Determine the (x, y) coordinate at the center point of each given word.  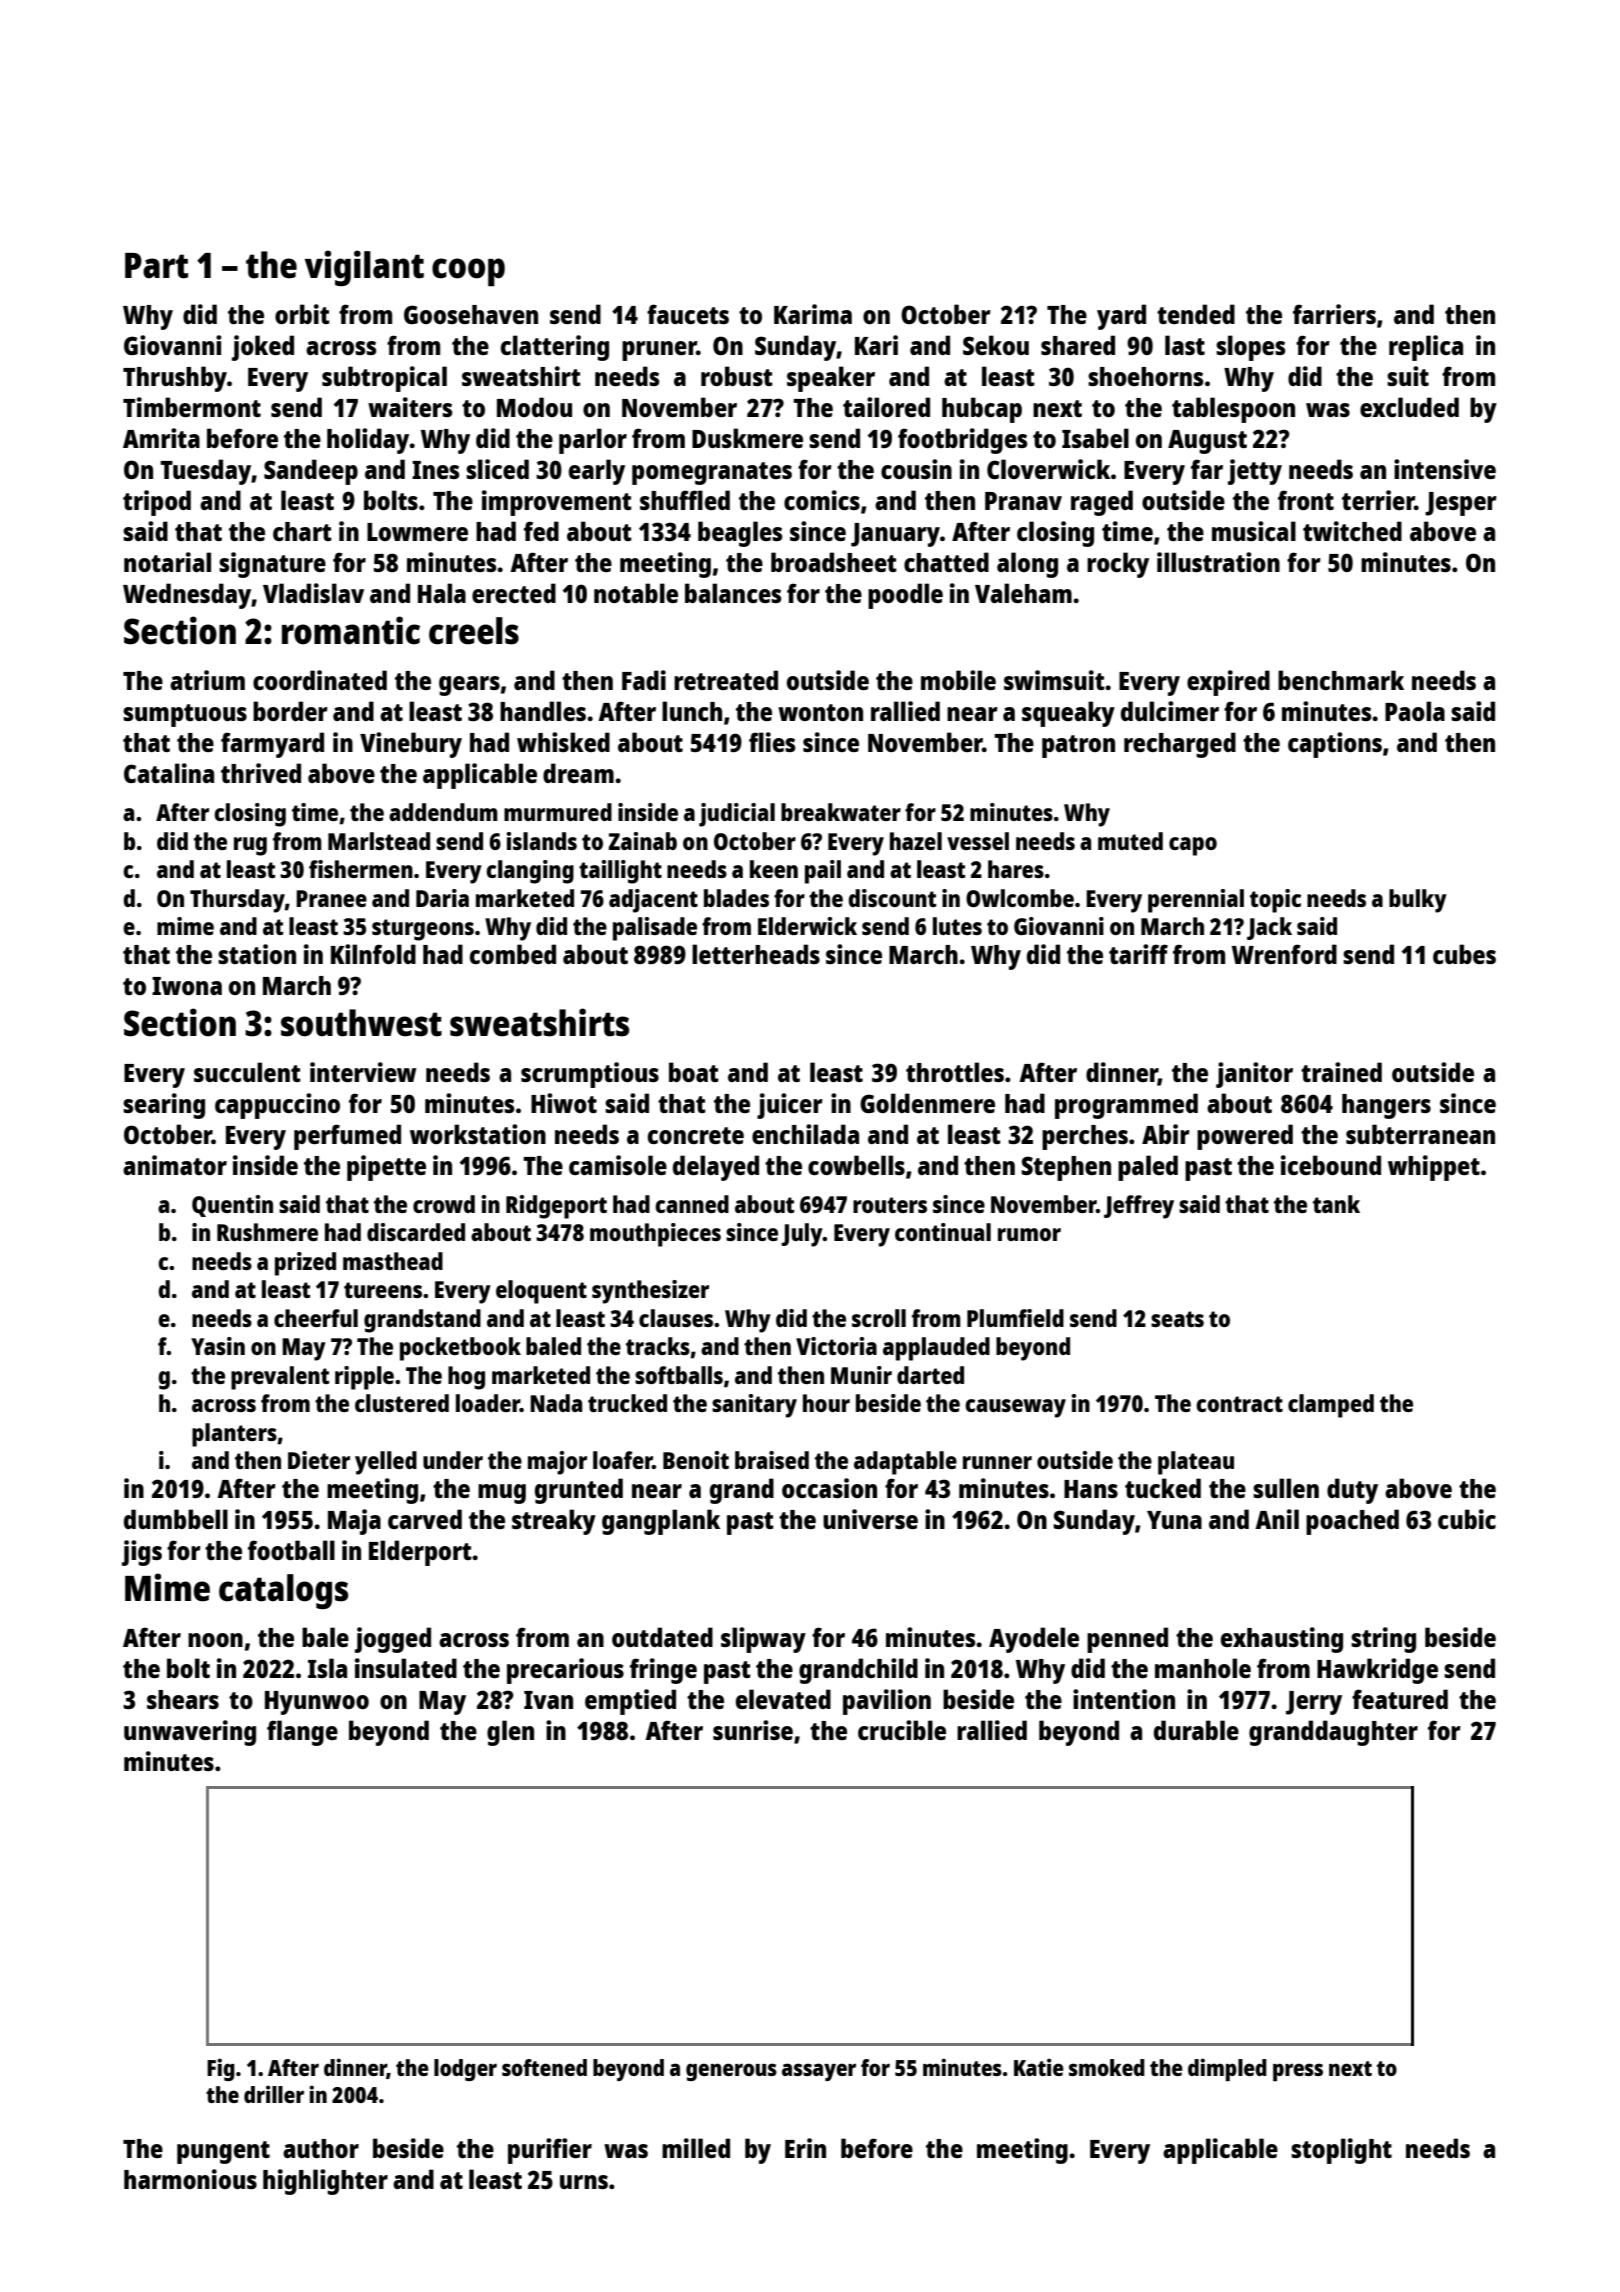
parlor (593, 441)
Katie (1039, 2067)
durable (1196, 1730)
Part (156, 266)
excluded (1409, 407)
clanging (530, 872)
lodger (465, 2070)
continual (943, 1232)
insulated (406, 1668)
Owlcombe (1020, 898)
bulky (1418, 901)
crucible (902, 1730)
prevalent (280, 1378)
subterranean (1420, 1134)
